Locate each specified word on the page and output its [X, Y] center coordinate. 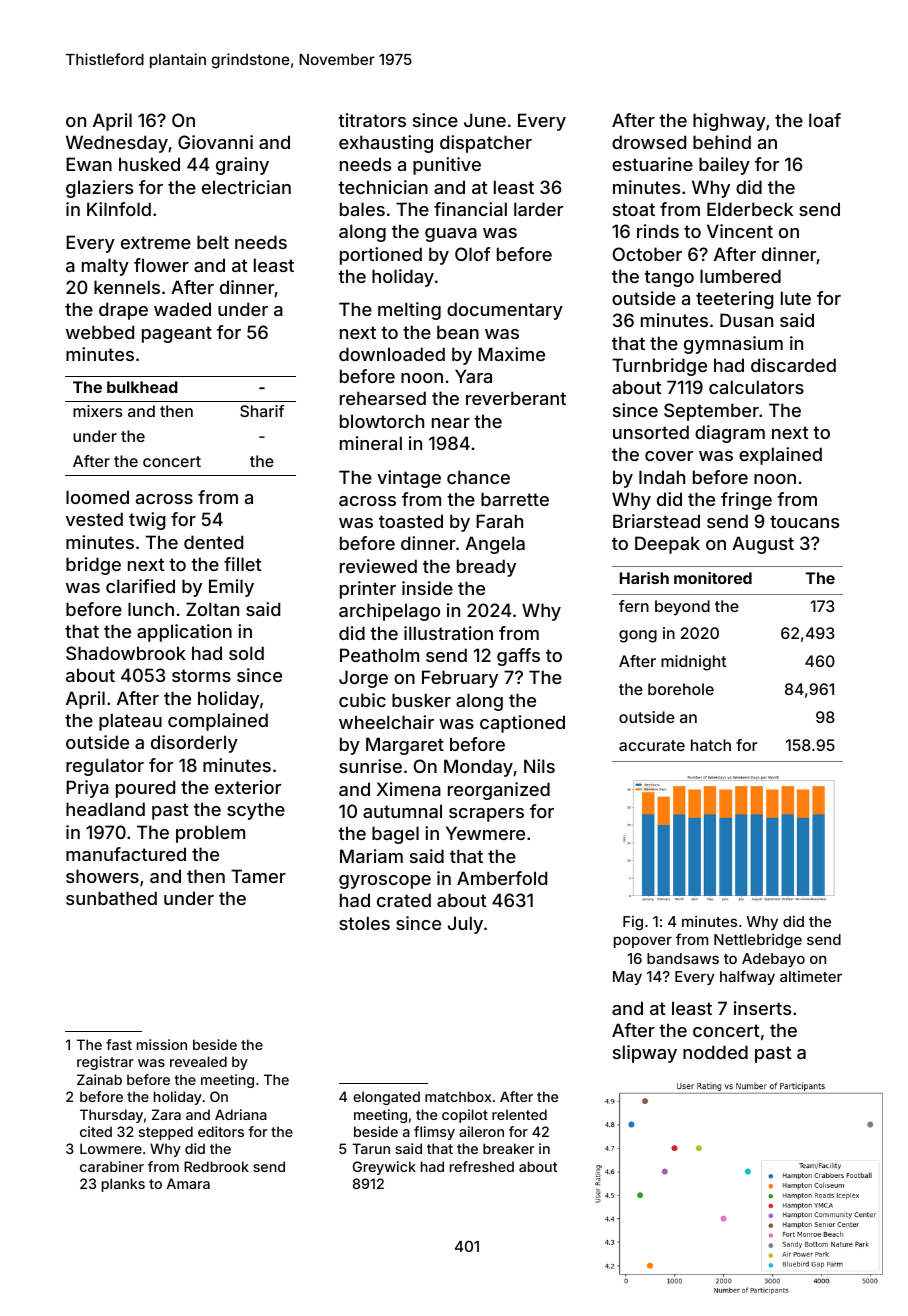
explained [780, 456]
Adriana [241, 1114]
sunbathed [111, 898]
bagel [395, 835]
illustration [448, 633]
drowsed [649, 142]
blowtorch [382, 421]
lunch [151, 609]
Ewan [89, 164]
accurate [652, 745]
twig [147, 521]
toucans [804, 521]
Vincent [740, 231]
